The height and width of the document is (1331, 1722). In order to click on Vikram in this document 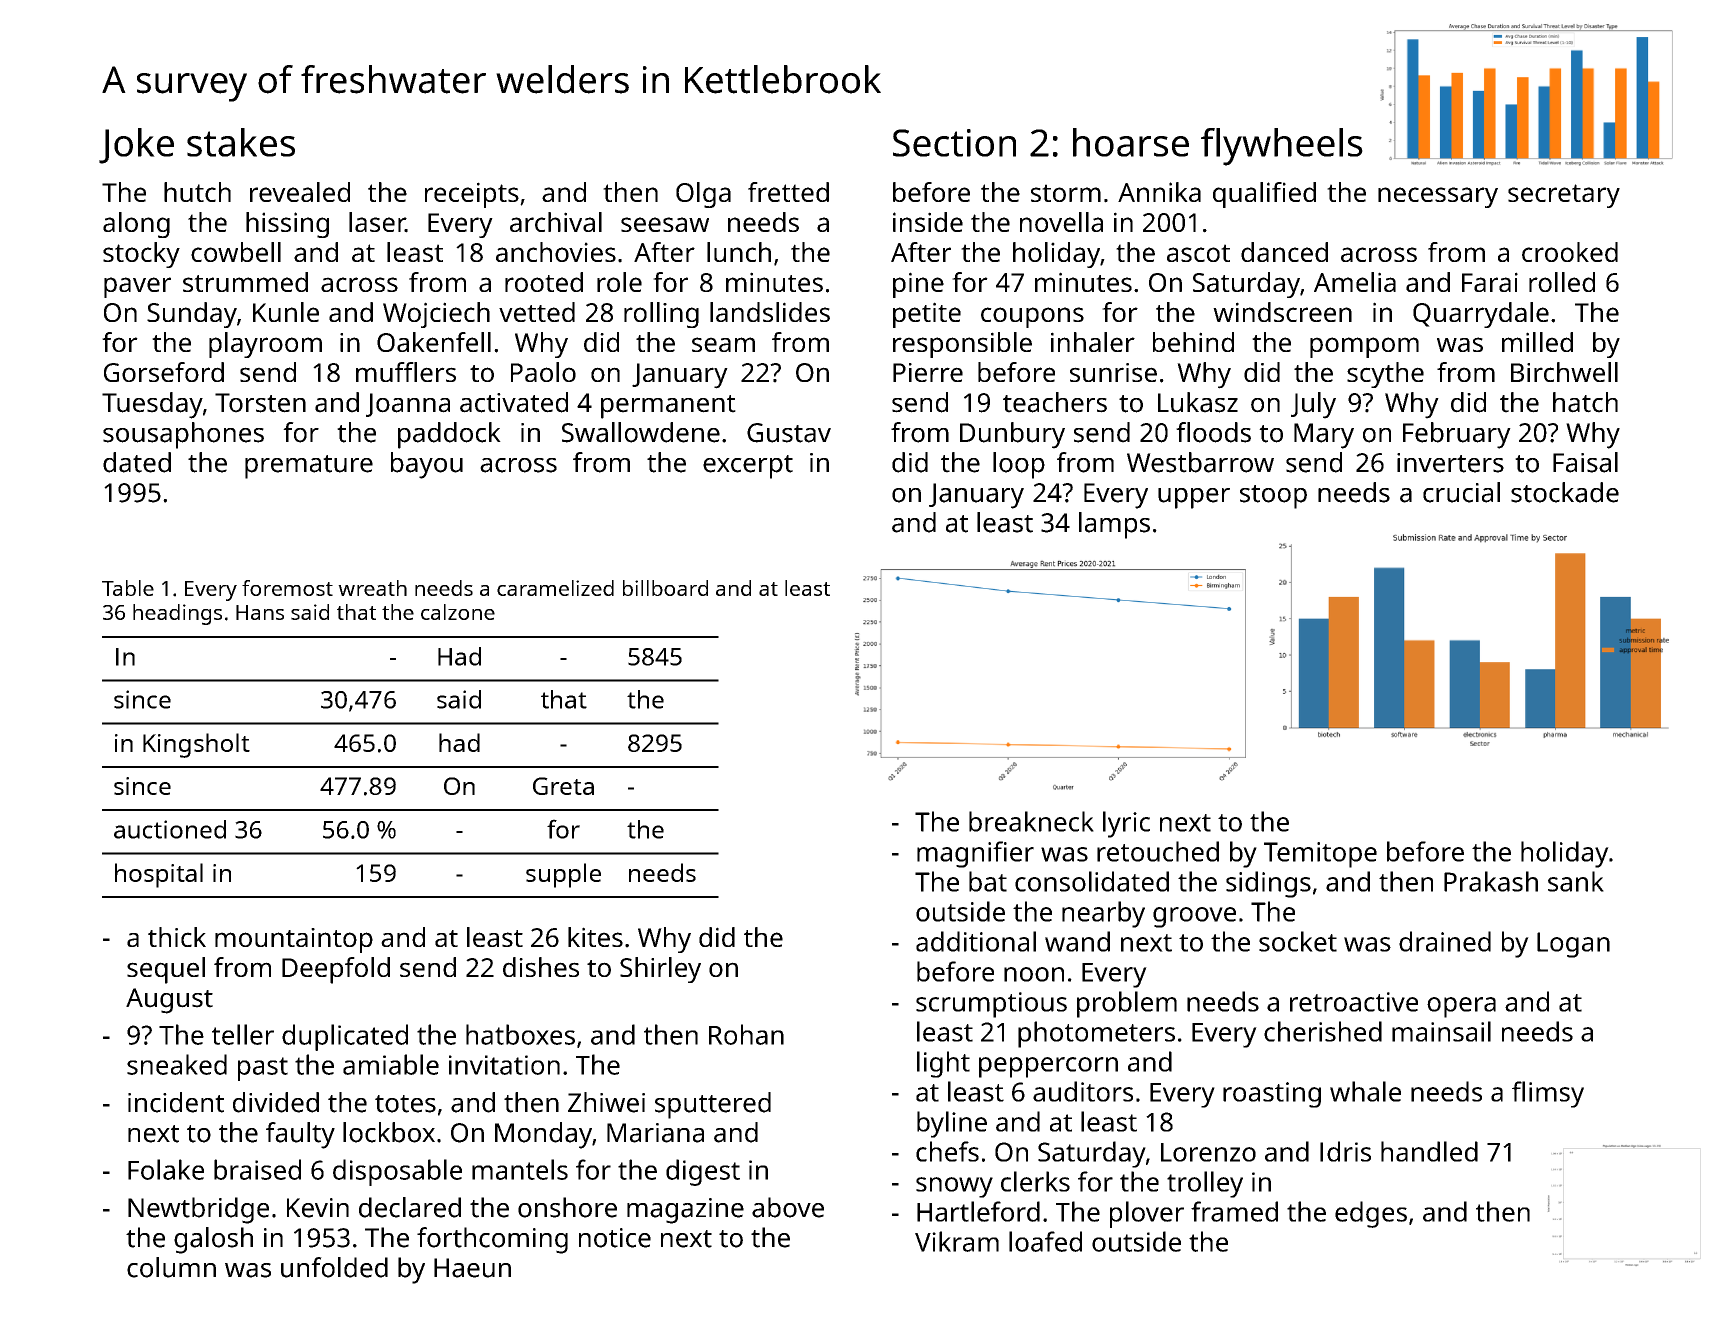, I will do `click(957, 1241)`.
